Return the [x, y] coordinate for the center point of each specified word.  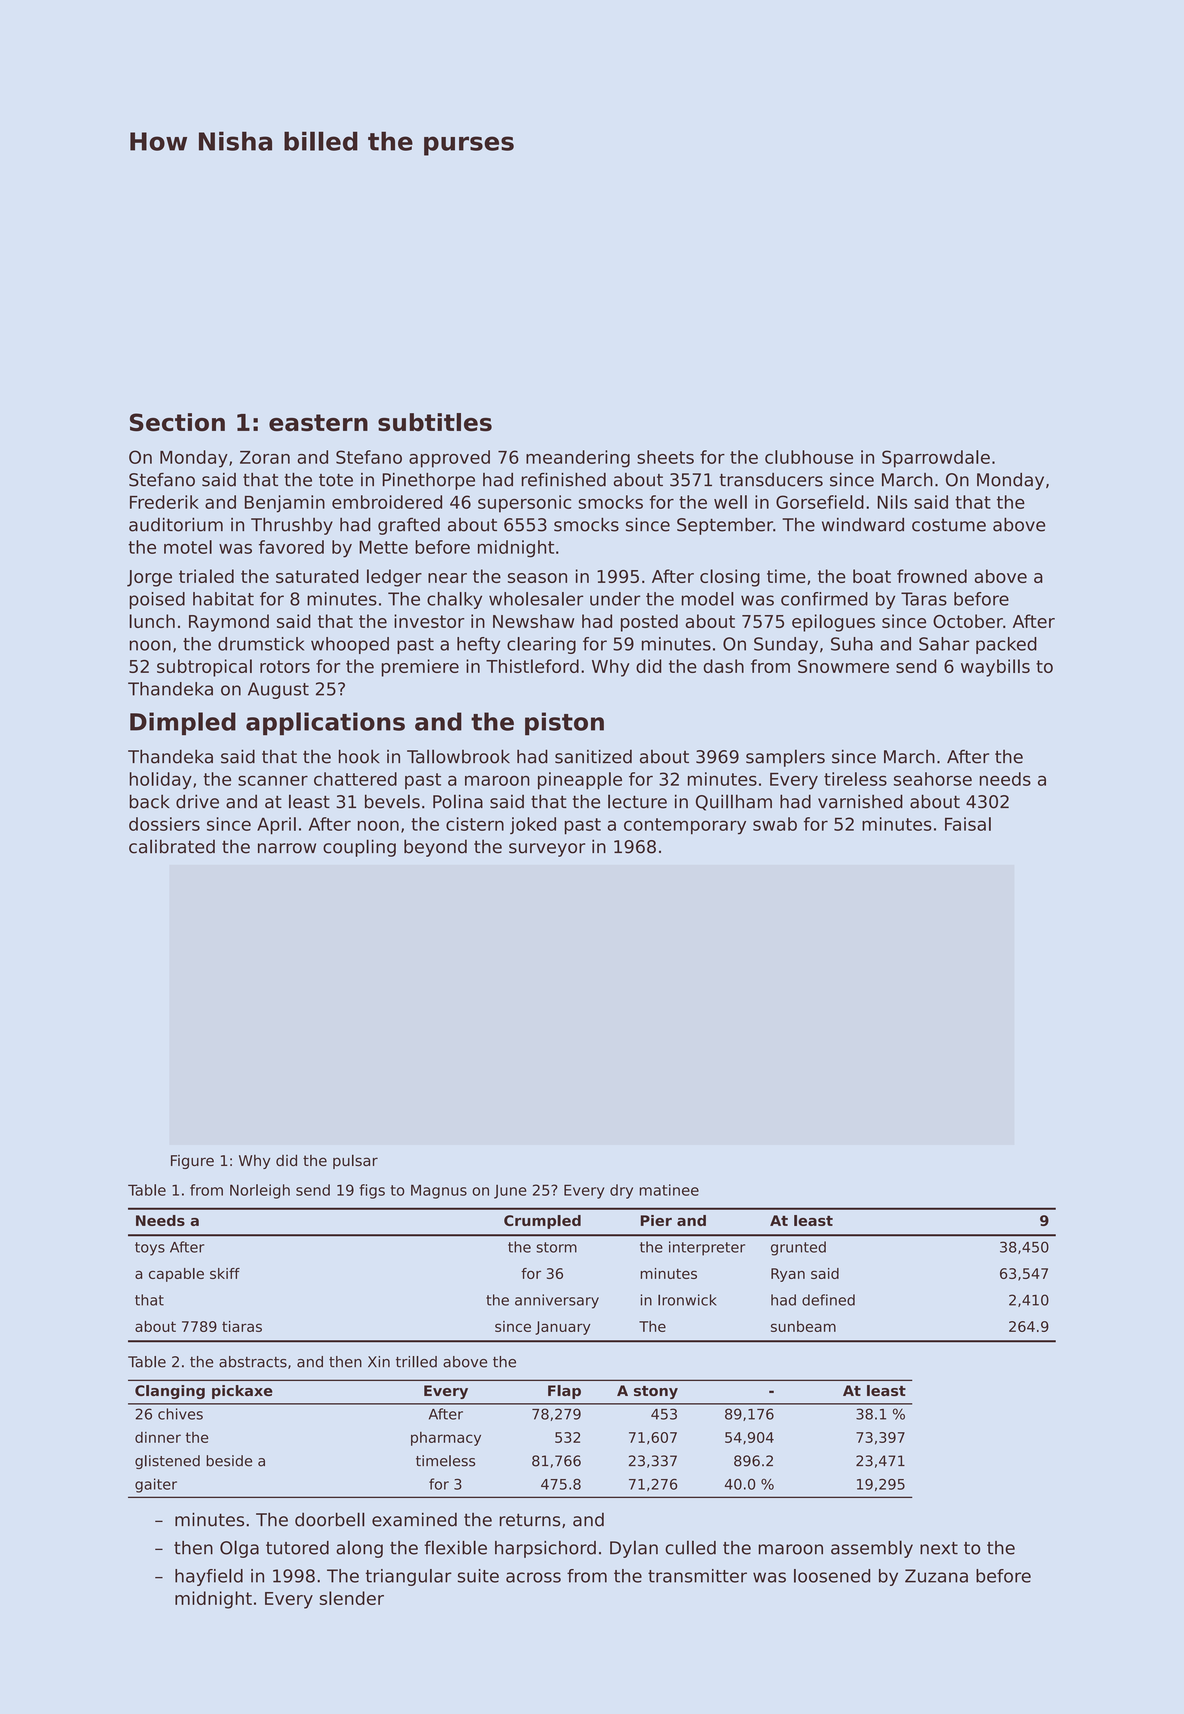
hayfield [209, 1577]
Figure [192, 1162]
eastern [318, 423]
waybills [995, 668]
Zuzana [936, 1576]
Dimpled [183, 723]
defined [828, 1300]
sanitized [593, 757]
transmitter [697, 1576]
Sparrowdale [936, 459]
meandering [578, 459]
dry [621, 1191]
